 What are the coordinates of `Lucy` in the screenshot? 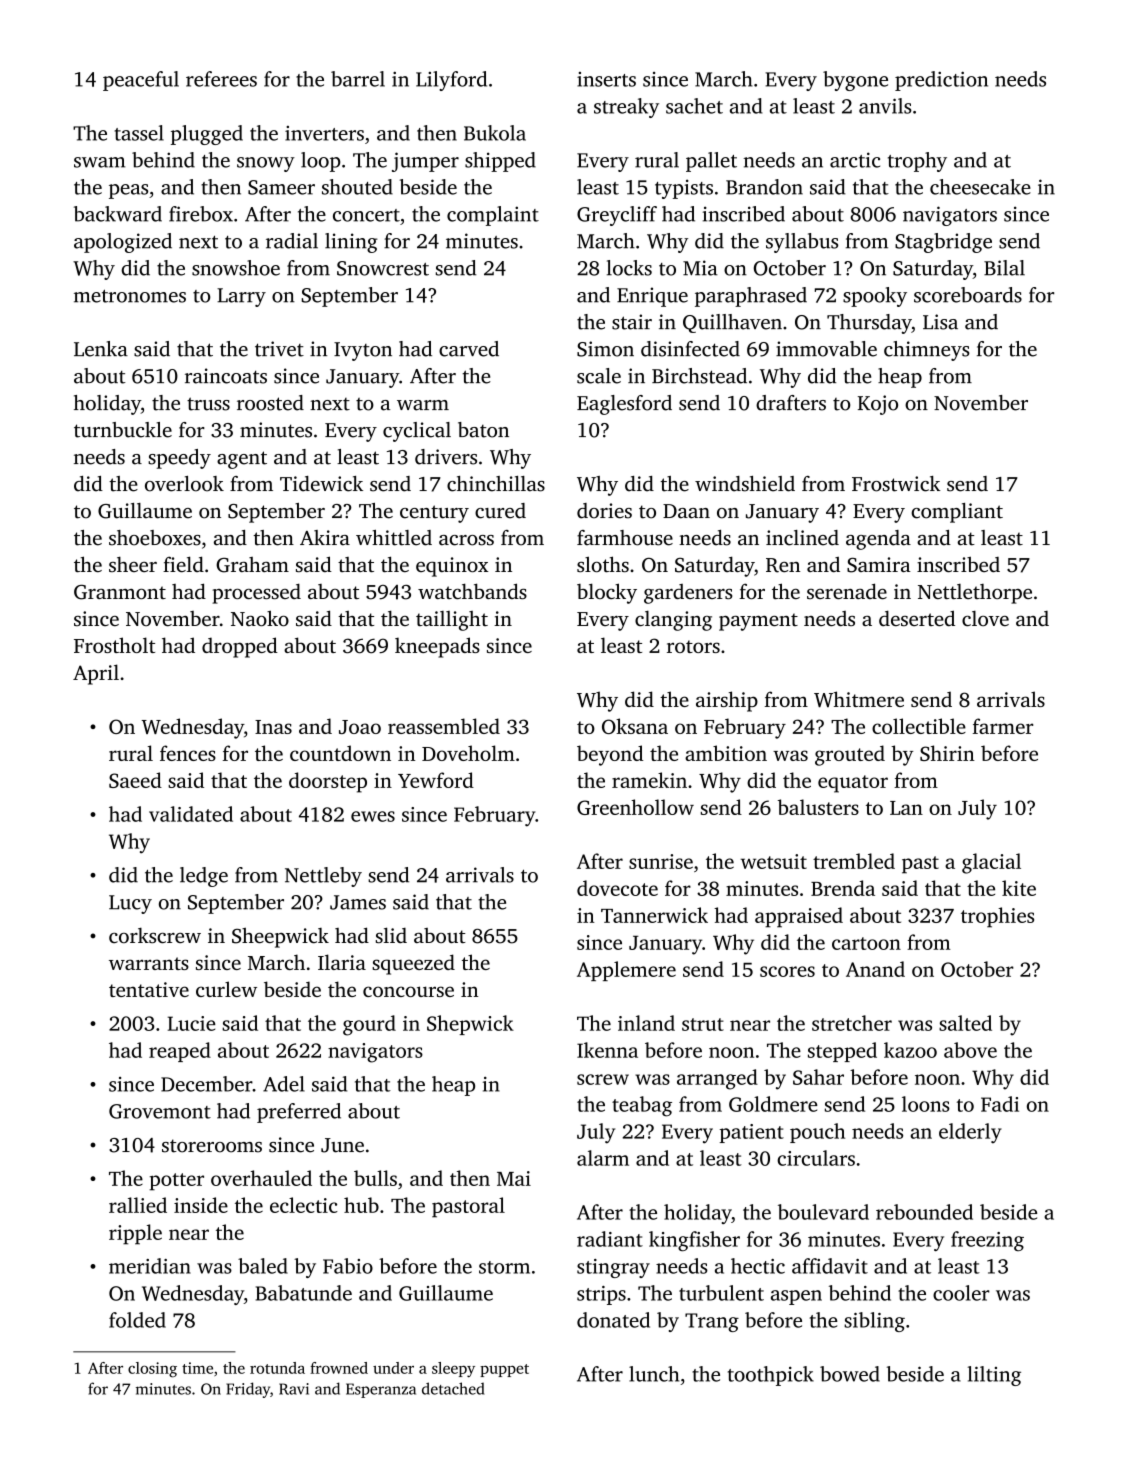 It's located at (130, 904).
